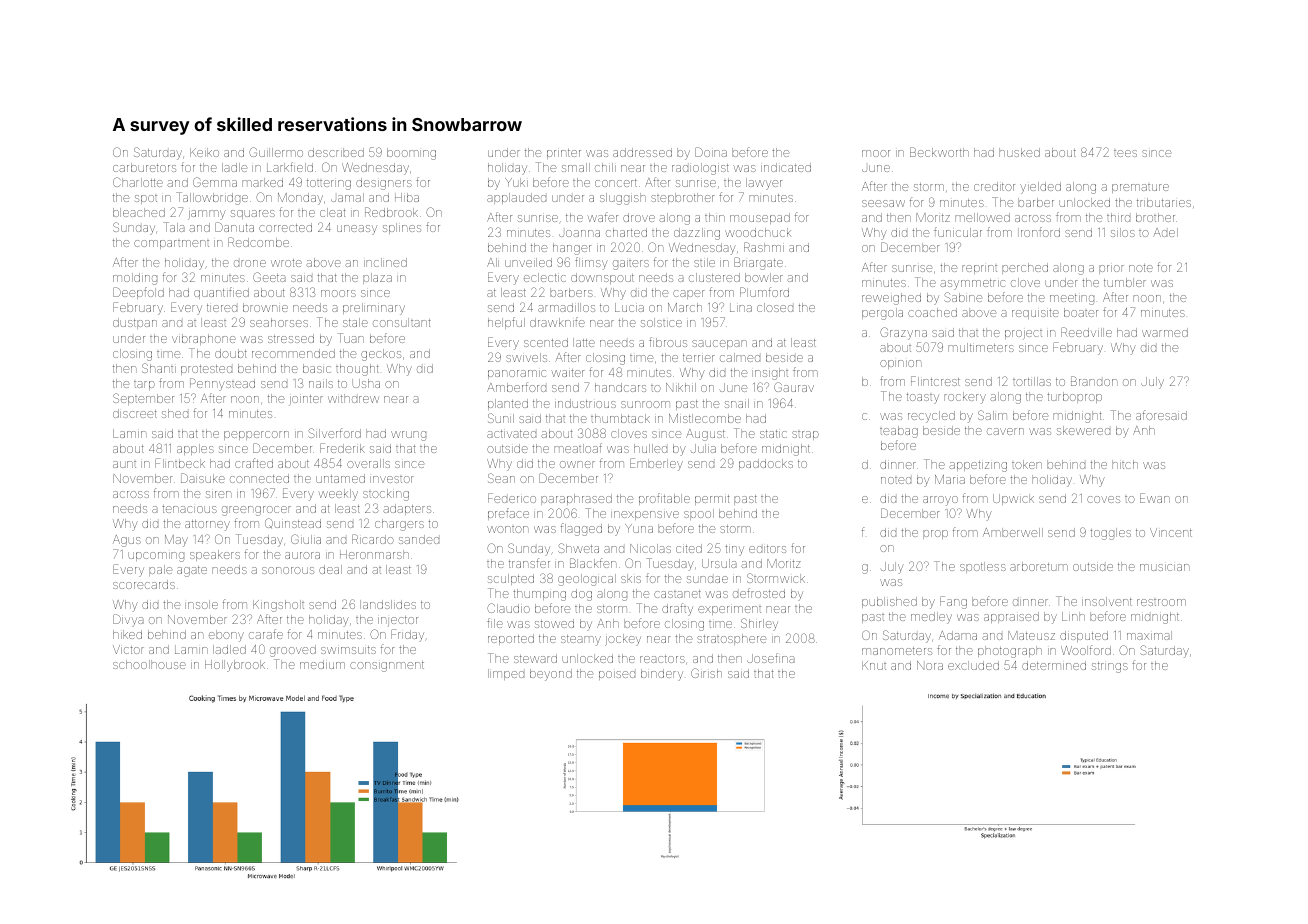 The image size is (1308, 924). I want to click on sonorous, so click(288, 570).
